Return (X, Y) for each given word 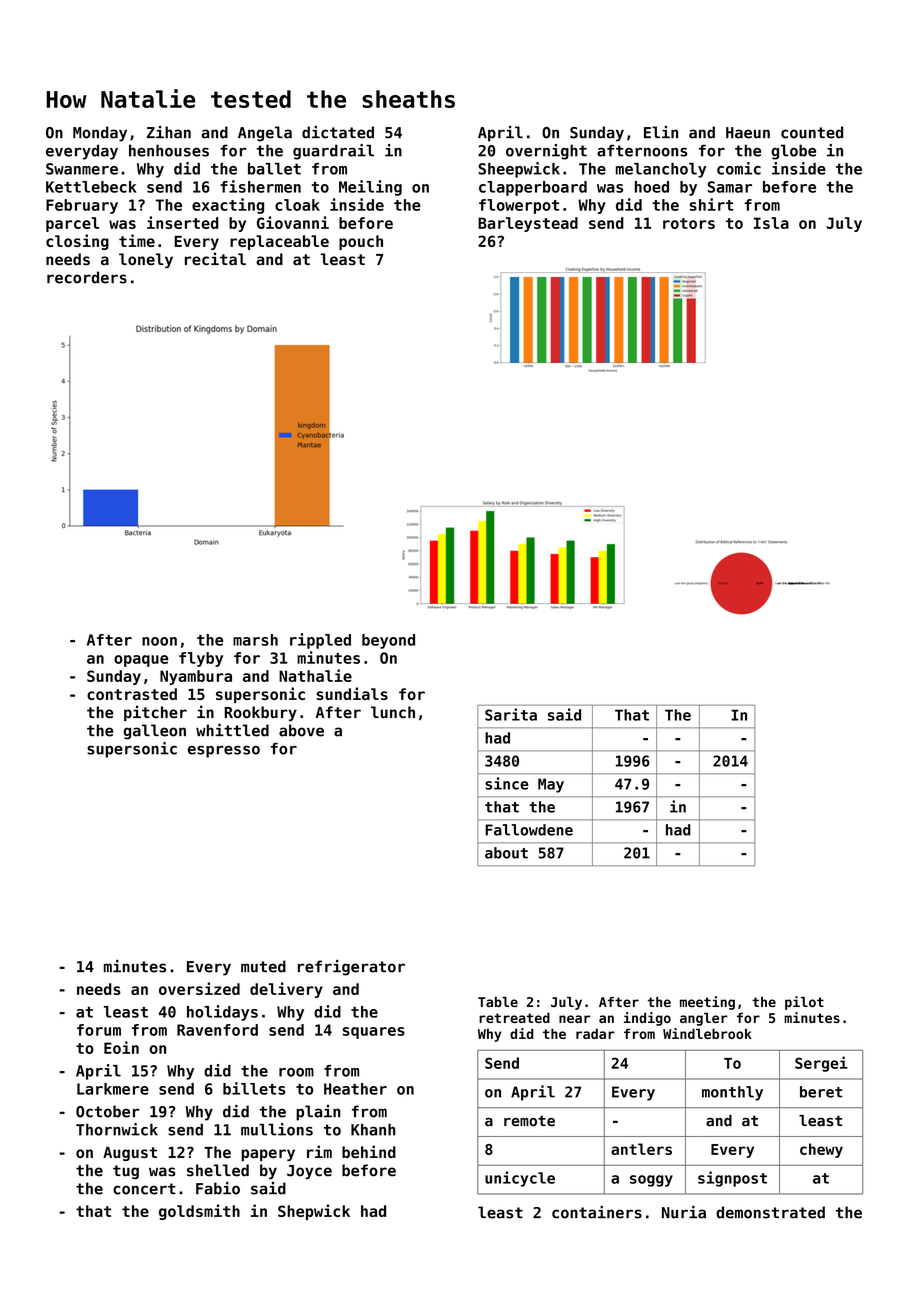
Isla (771, 223)
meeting (707, 1003)
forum (99, 1030)
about (506, 853)
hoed (652, 187)
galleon (155, 732)
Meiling (370, 188)
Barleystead (528, 224)
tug (126, 1172)
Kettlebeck (91, 187)
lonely (146, 260)
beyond (388, 641)
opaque (141, 661)
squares (373, 1033)
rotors (689, 223)
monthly (732, 1093)
